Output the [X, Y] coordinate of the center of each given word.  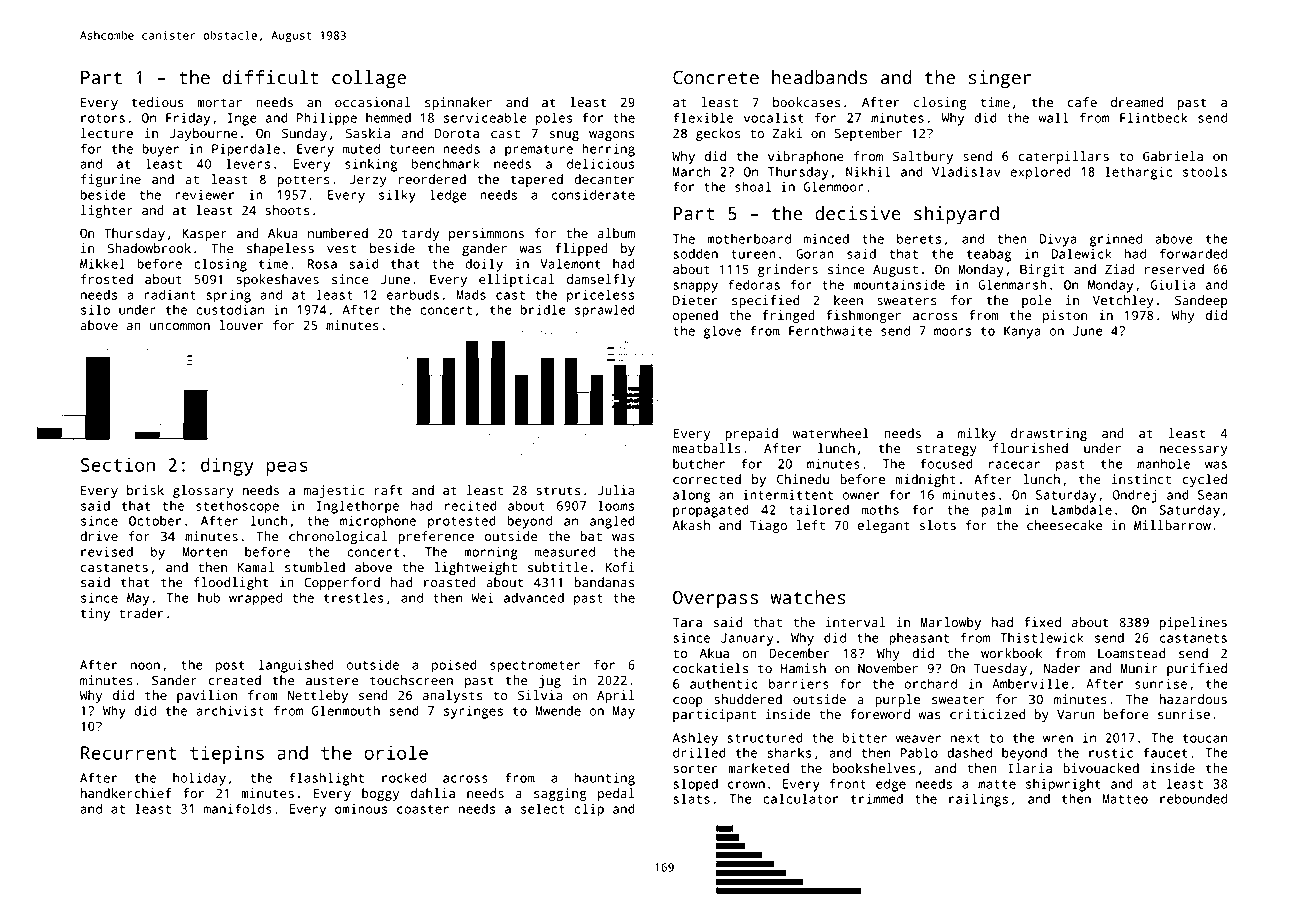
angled [612, 522]
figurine [111, 180]
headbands [819, 77]
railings [978, 800]
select [543, 808]
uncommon [180, 327]
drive [99, 536]
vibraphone [806, 157]
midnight [926, 480]
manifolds [238, 808]
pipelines [1193, 623]
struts [558, 491]
